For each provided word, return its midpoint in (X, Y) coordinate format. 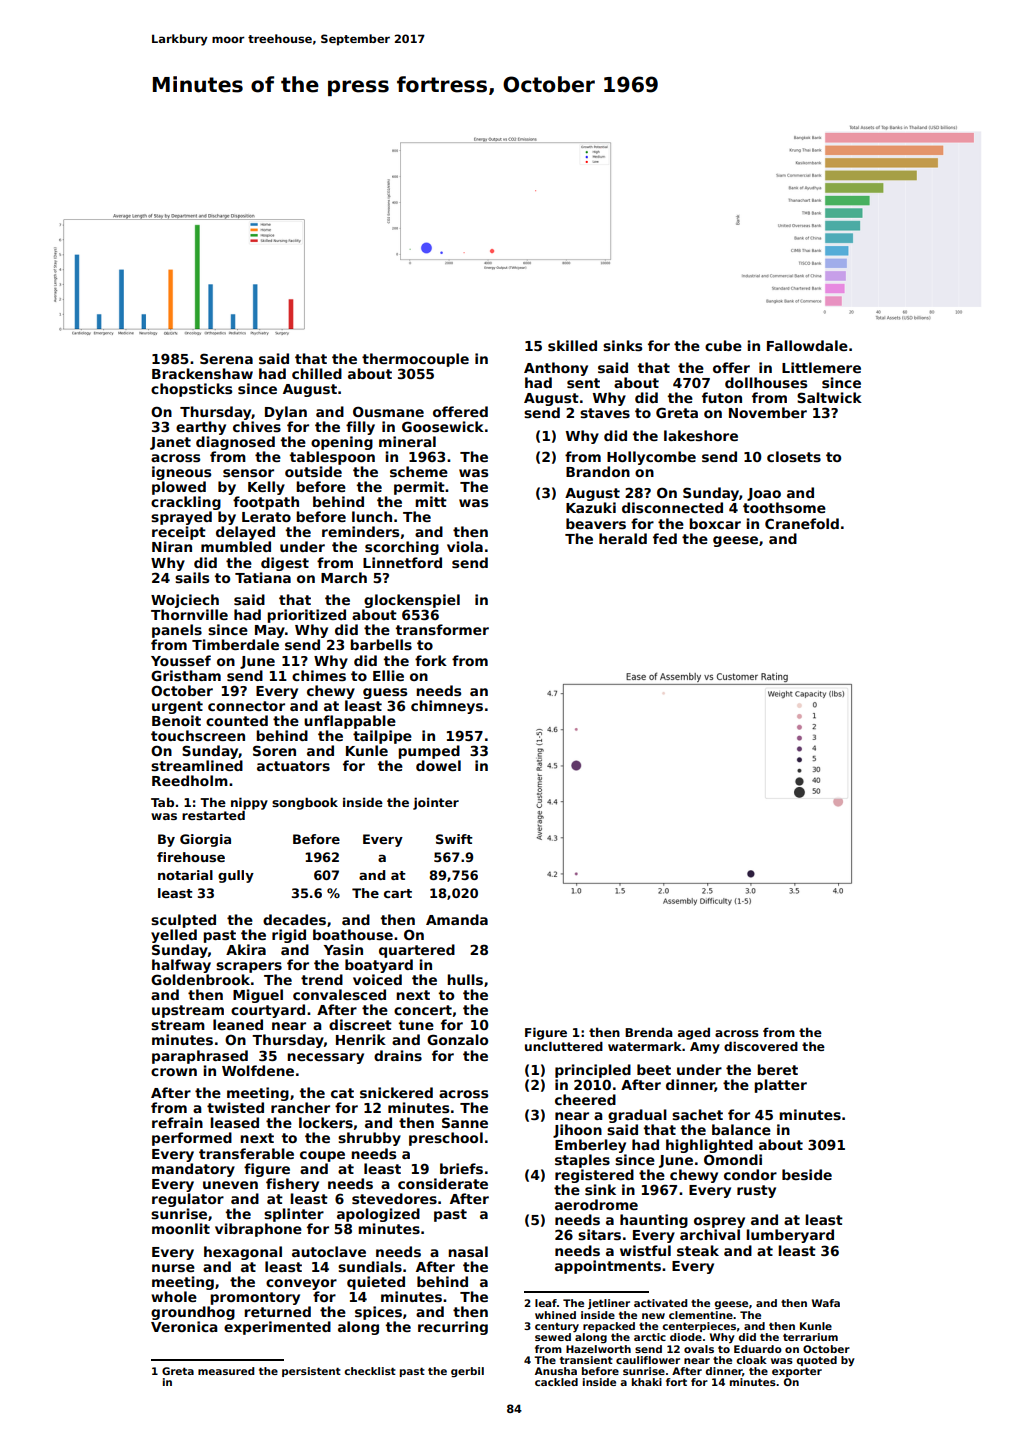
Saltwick (829, 397)
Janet (170, 443)
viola (465, 546)
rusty (756, 1191)
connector (246, 706)
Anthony (556, 369)
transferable (246, 1153)
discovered (761, 1046)
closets (794, 456)
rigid (289, 936)
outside (313, 471)
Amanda (457, 919)
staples (582, 1161)
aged (694, 1033)
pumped (429, 752)
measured (226, 1371)
